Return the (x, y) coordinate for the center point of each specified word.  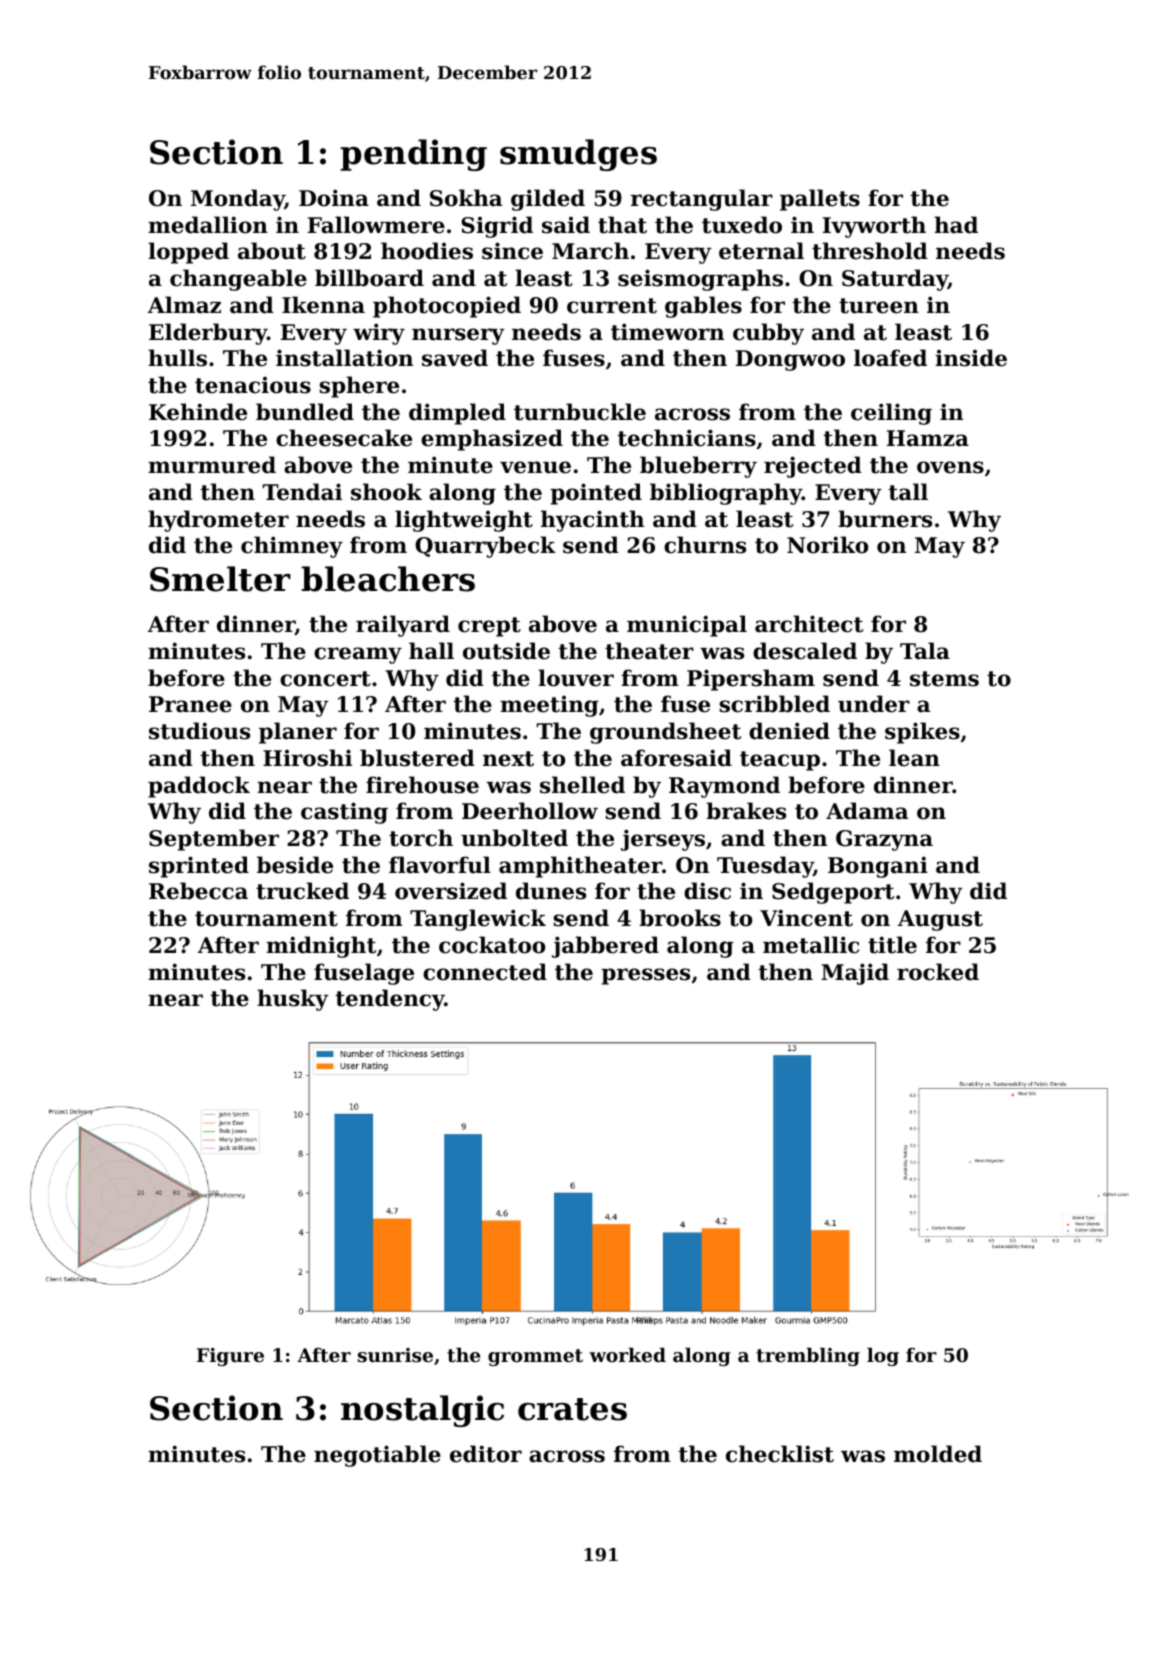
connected (485, 972)
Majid (855, 974)
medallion (208, 225)
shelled (582, 785)
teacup (780, 761)
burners (885, 519)
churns (705, 545)
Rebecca (198, 891)
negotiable (377, 1456)
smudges (578, 155)
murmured (212, 465)
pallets (820, 200)
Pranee (190, 704)
